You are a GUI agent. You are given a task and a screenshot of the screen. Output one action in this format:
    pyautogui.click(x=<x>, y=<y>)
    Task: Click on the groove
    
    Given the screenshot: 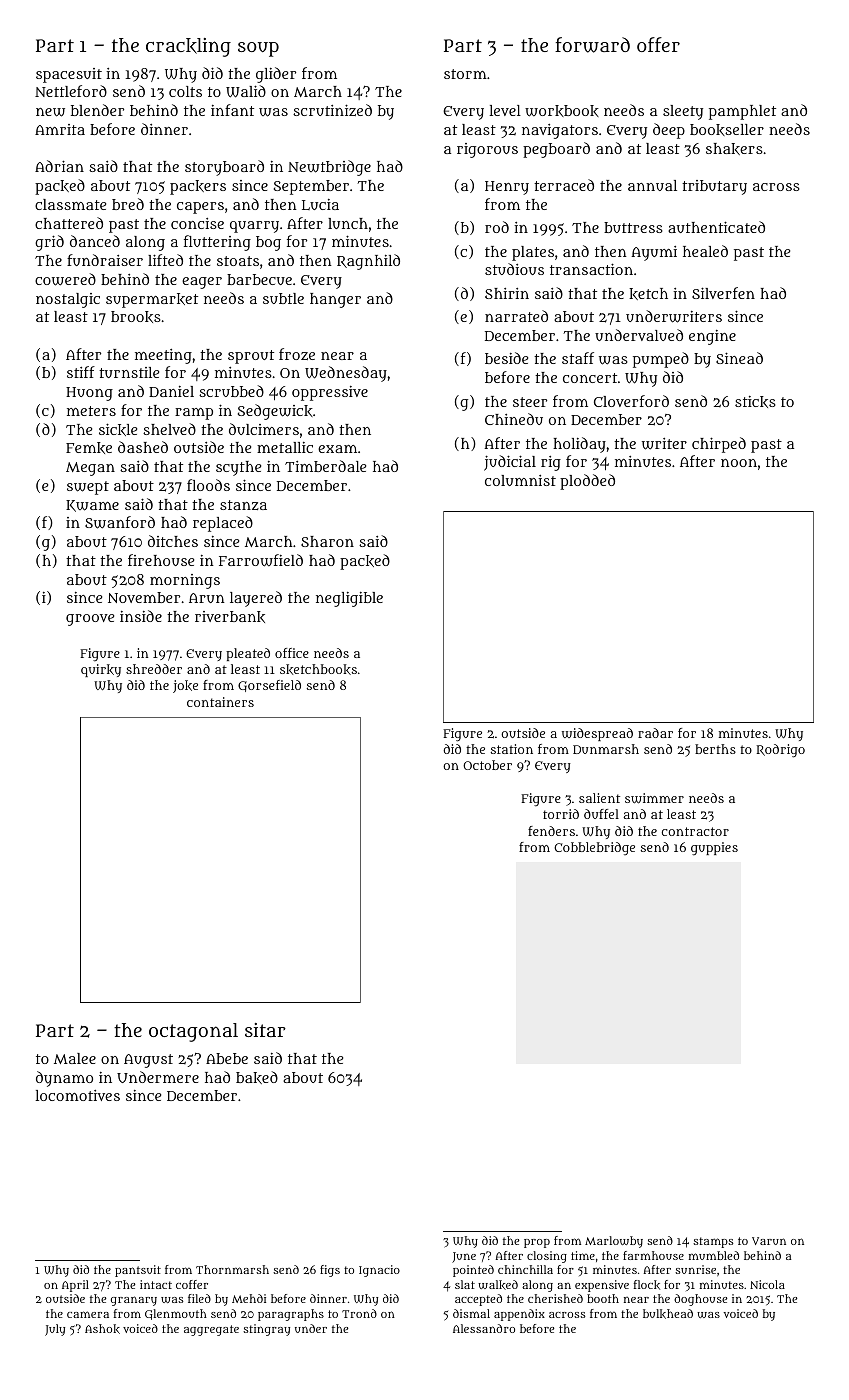 What is the action you would take?
    pyautogui.click(x=90, y=620)
